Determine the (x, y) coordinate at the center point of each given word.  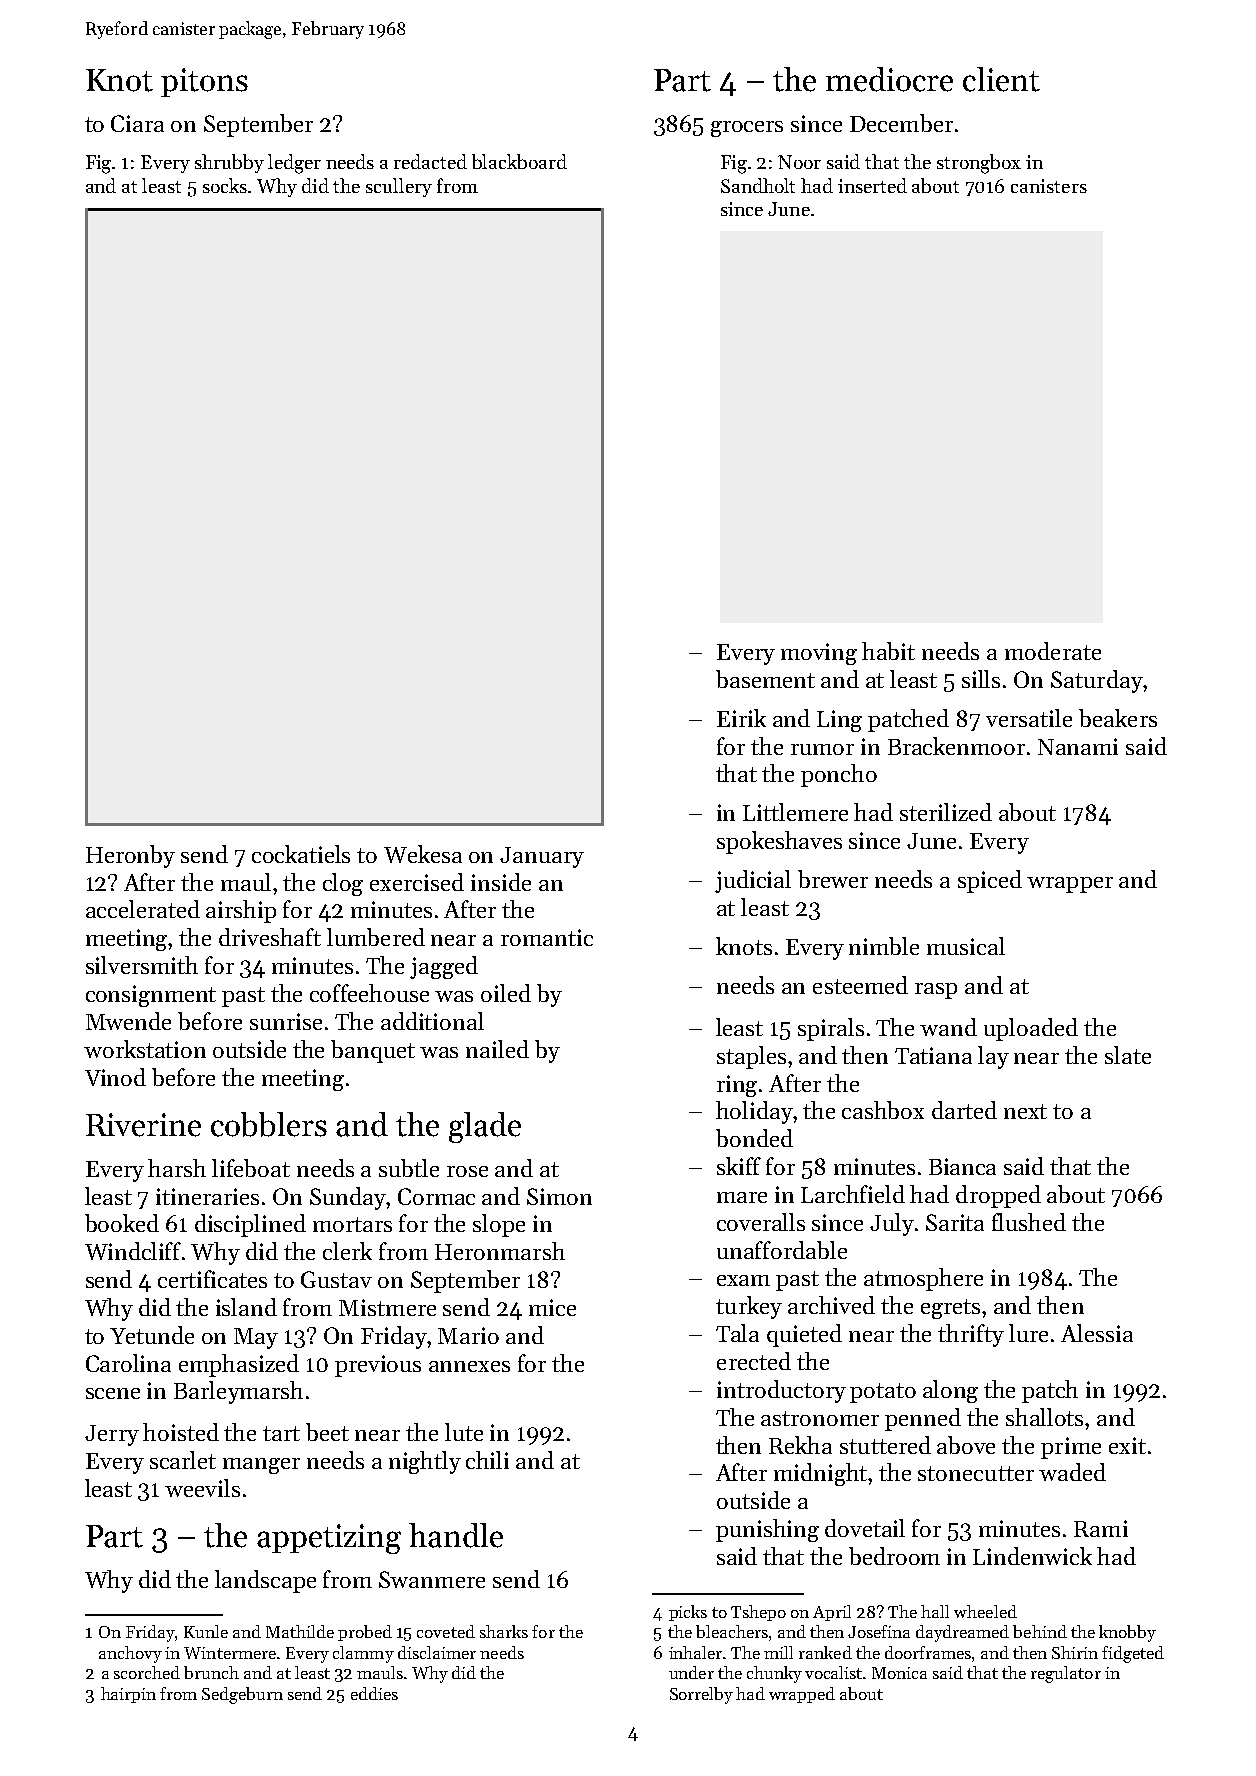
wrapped (802, 1695)
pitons (204, 82)
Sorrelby (701, 1695)
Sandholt (758, 185)
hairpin (128, 1695)
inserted (872, 185)
